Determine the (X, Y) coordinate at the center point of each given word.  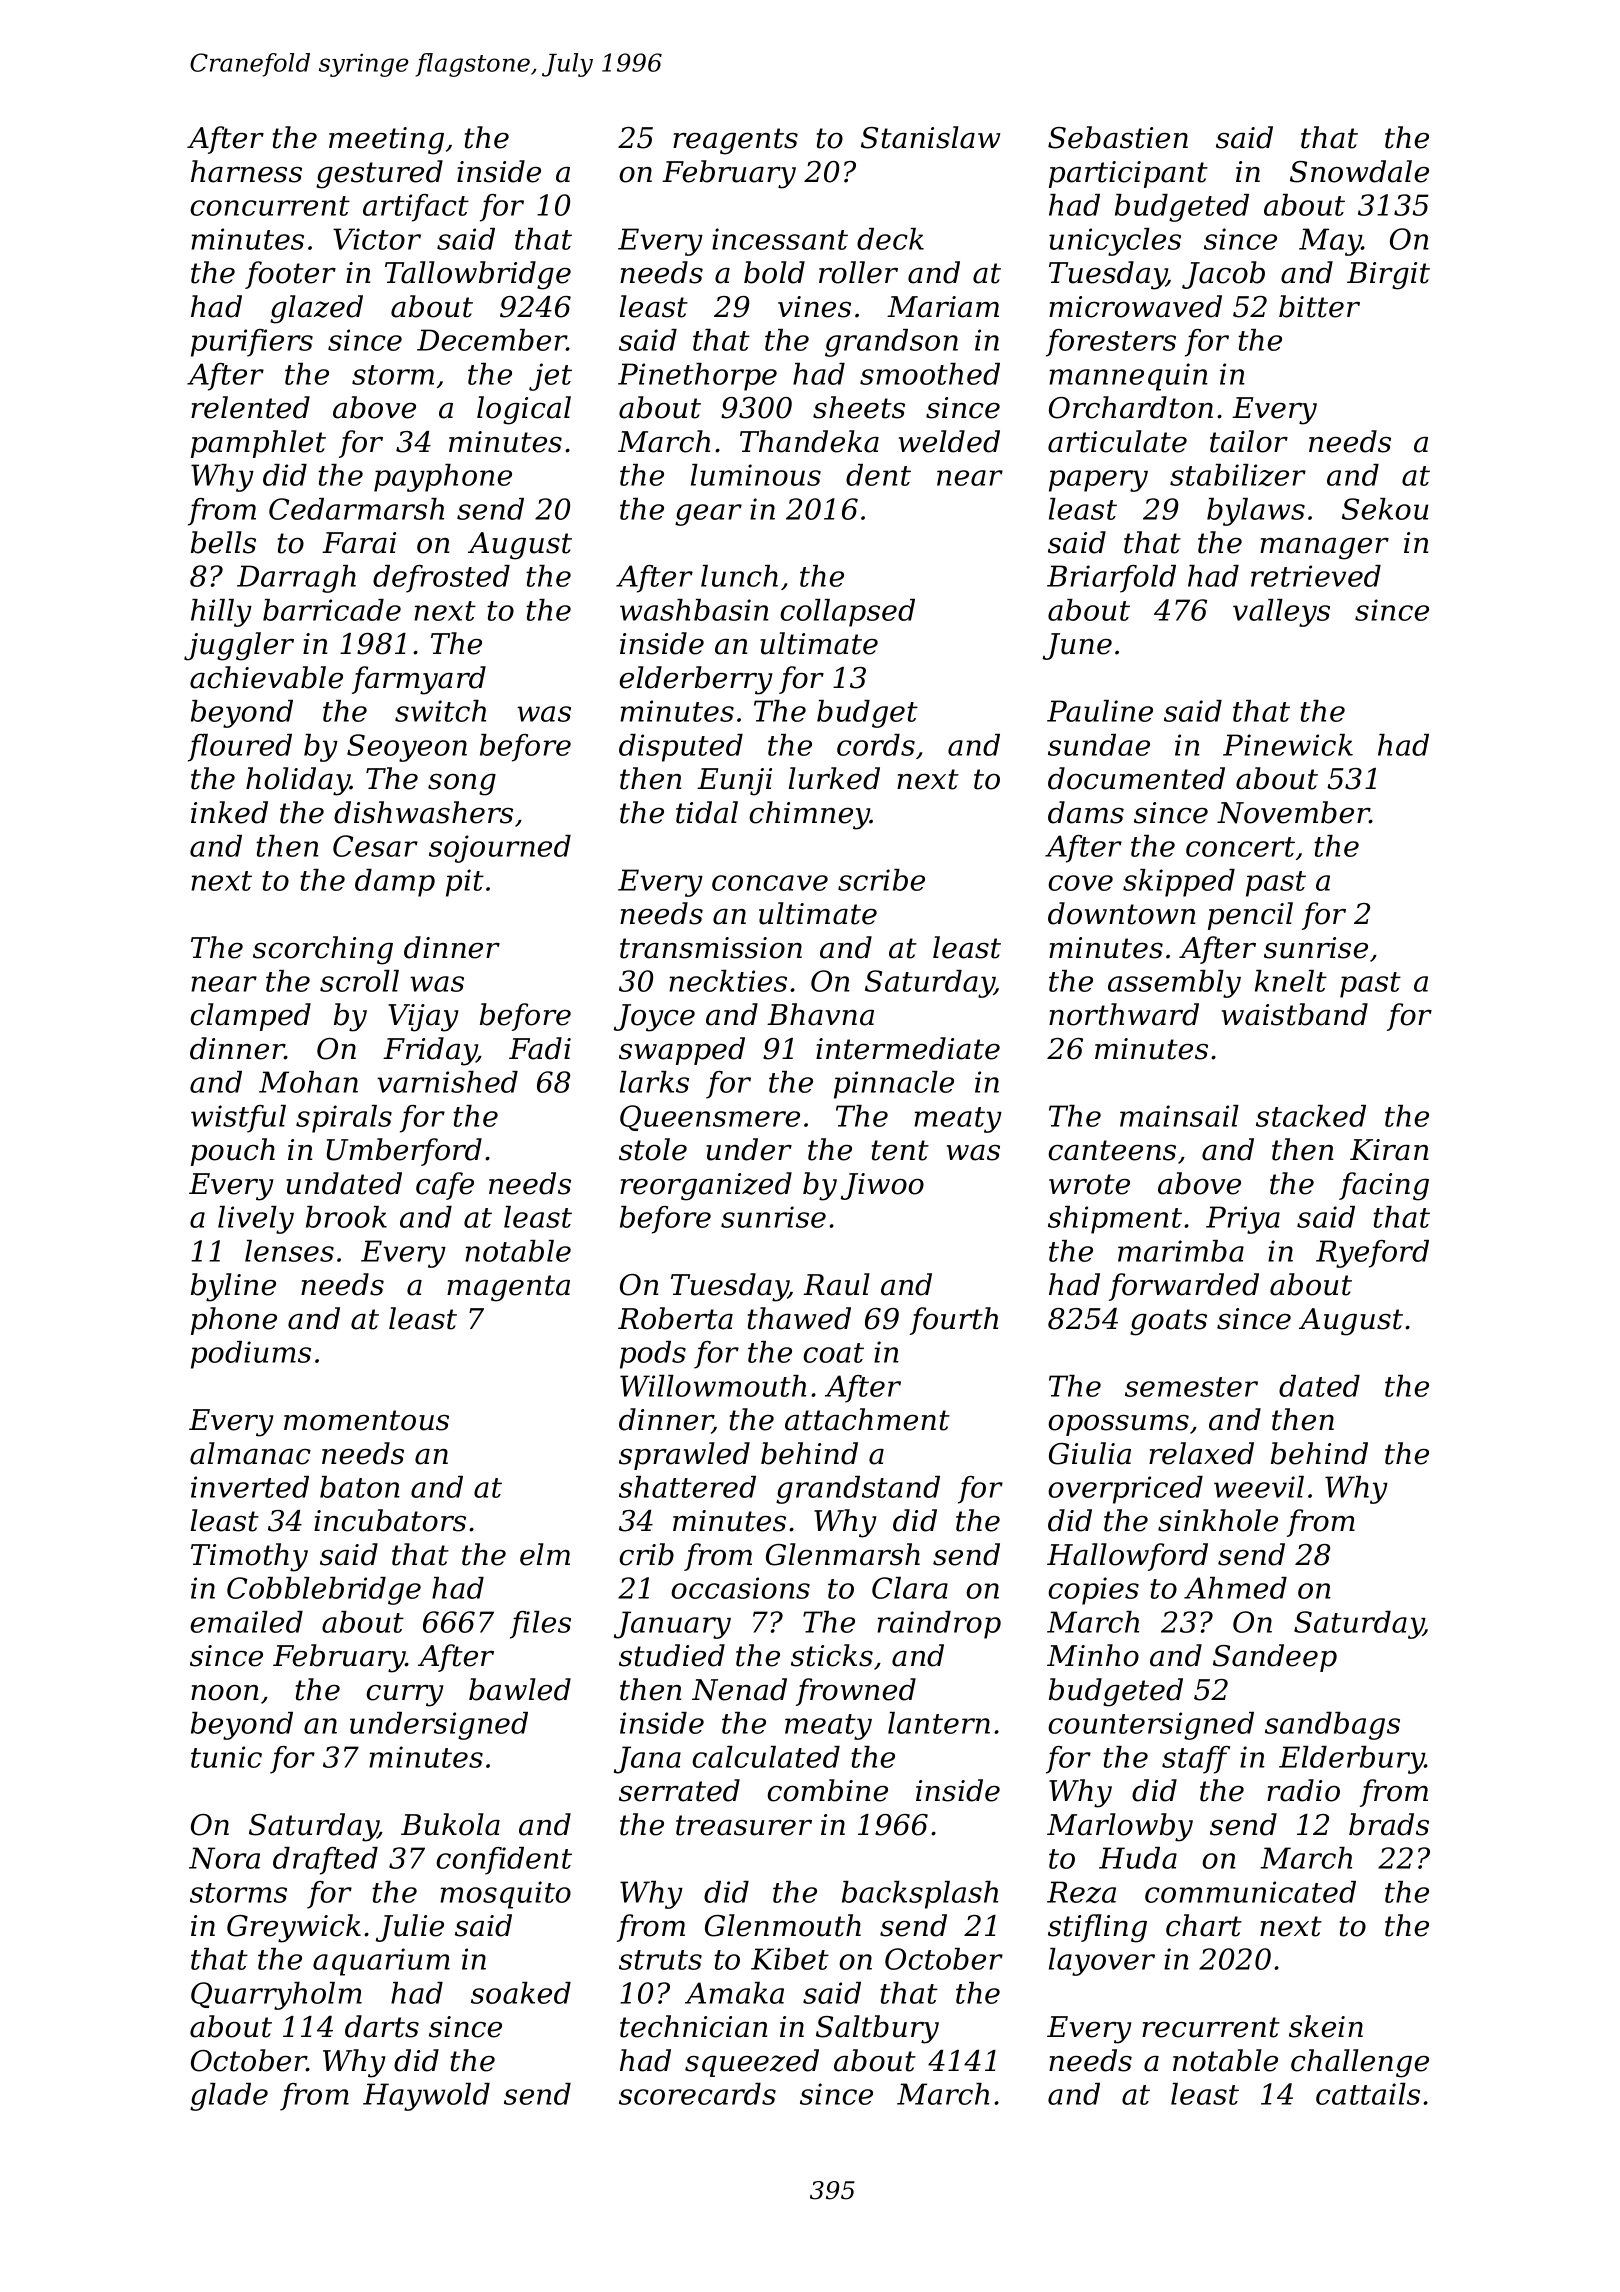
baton (360, 1487)
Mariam (943, 307)
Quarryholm (276, 1996)
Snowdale (1359, 171)
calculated (766, 1757)
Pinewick (1288, 745)
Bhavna (820, 1014)
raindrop (939, 1625)
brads (1389, 1824)
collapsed (847, 613)
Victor (377, 239)
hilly (221, 613)
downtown (1121, 913)
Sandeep (1275, 1658)
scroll (359, 981)
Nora (224, 1858)
